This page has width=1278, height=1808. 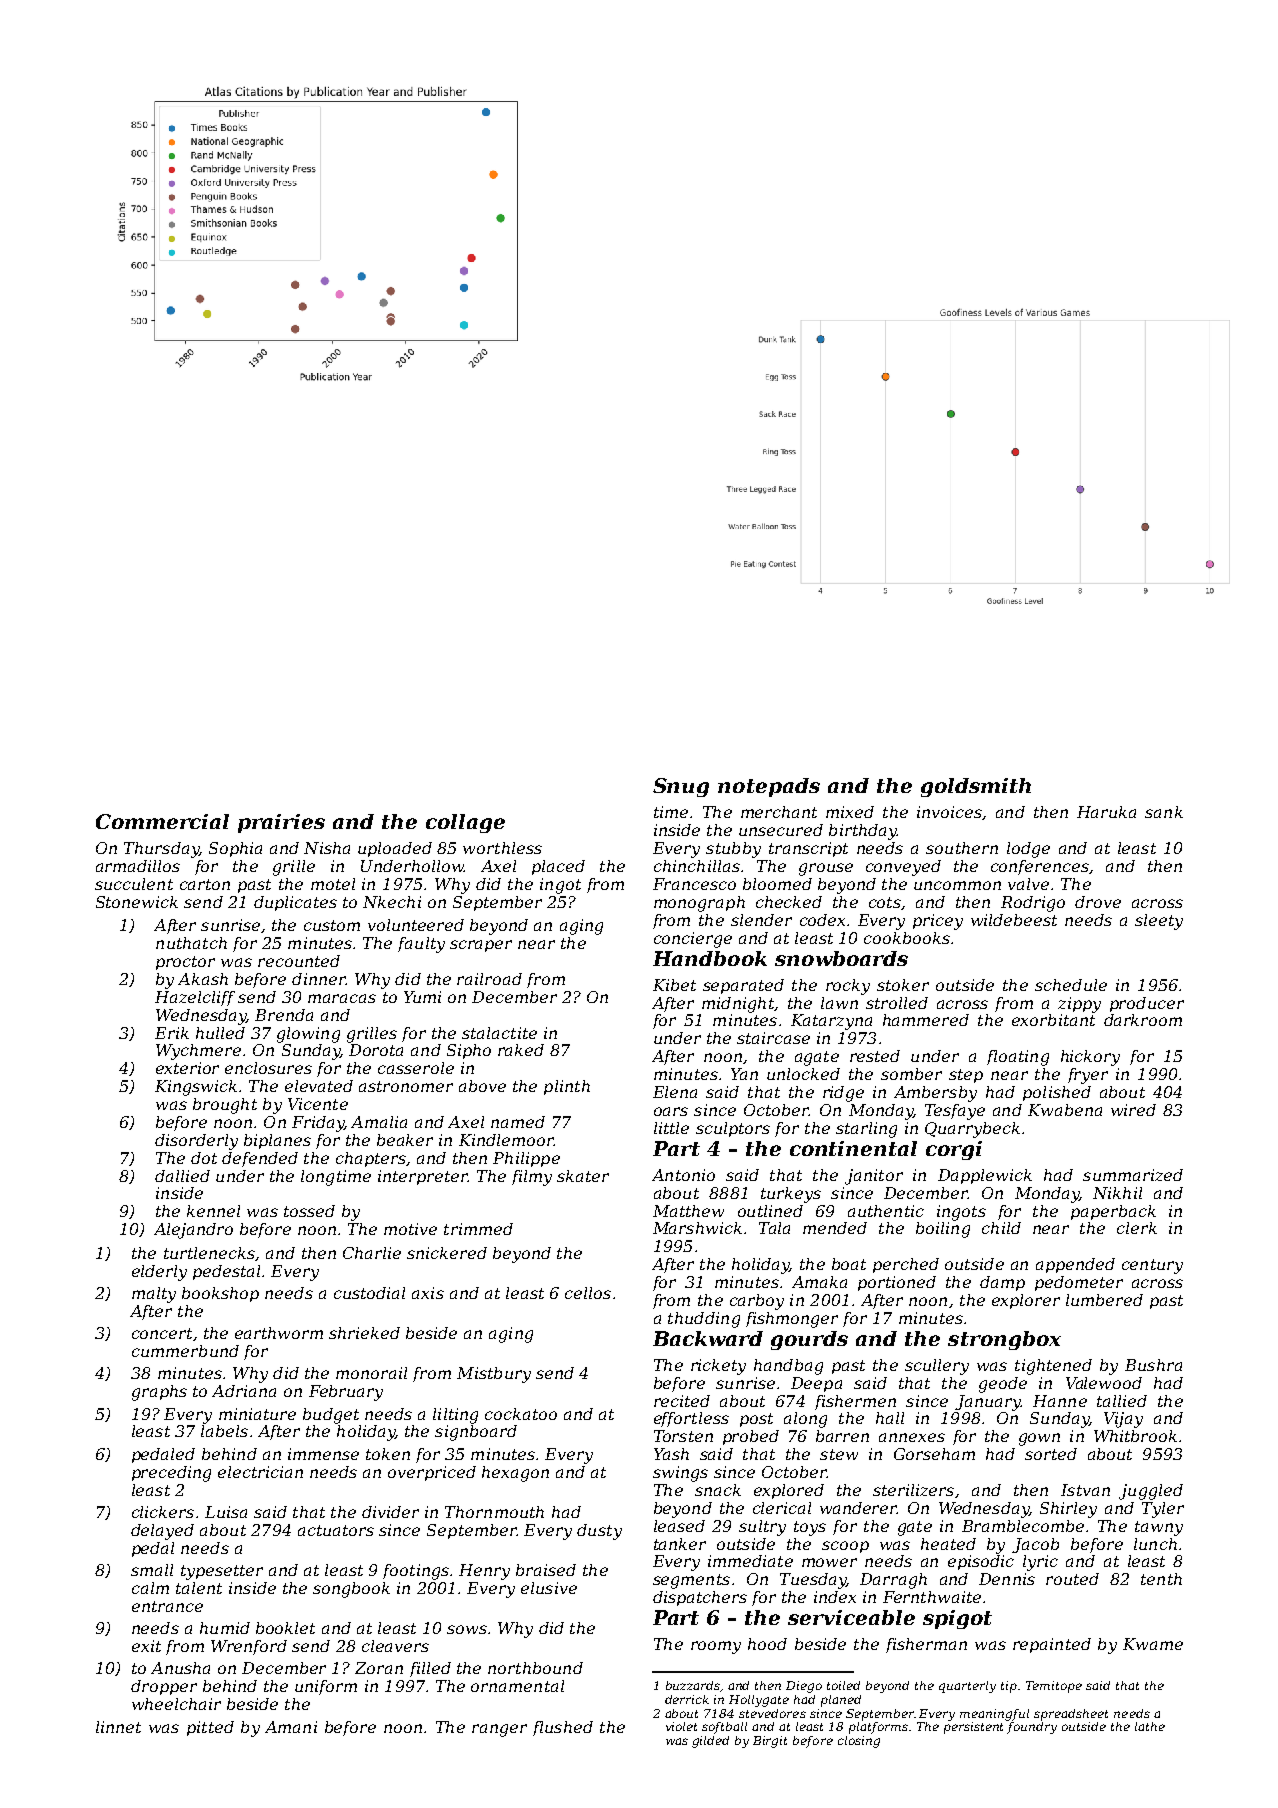 What do you see at coordinates (447, 1253) in the page?
I see `snickered` at bounding box center [447, 1253].
